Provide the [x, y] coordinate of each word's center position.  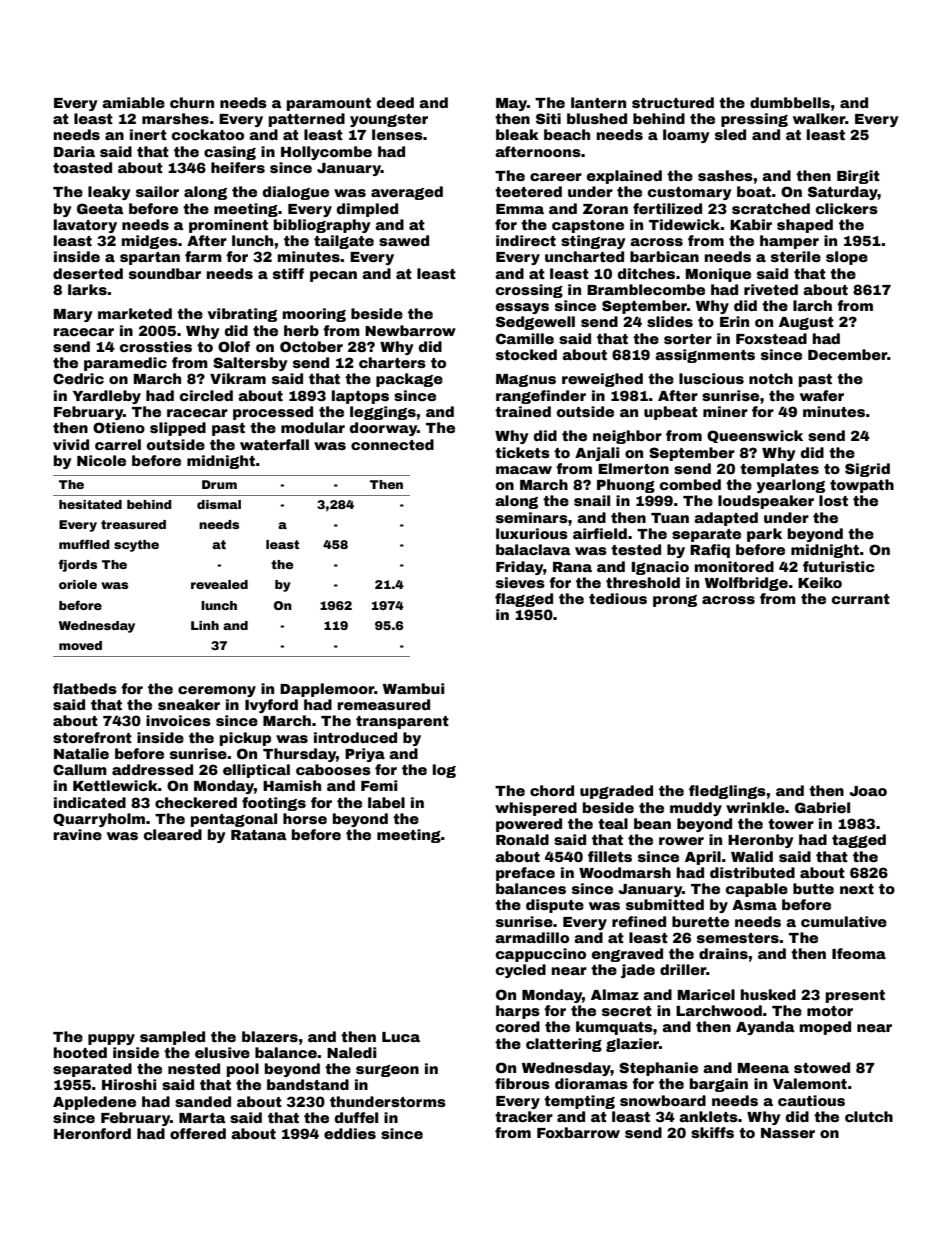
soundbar [165, 273]
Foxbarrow [578, 1132]
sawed [404, 240]
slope [847, 258]
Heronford [92, 1133]
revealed [219, 584]
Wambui [414, 688]
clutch [869, 1116]
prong [675, 601]
